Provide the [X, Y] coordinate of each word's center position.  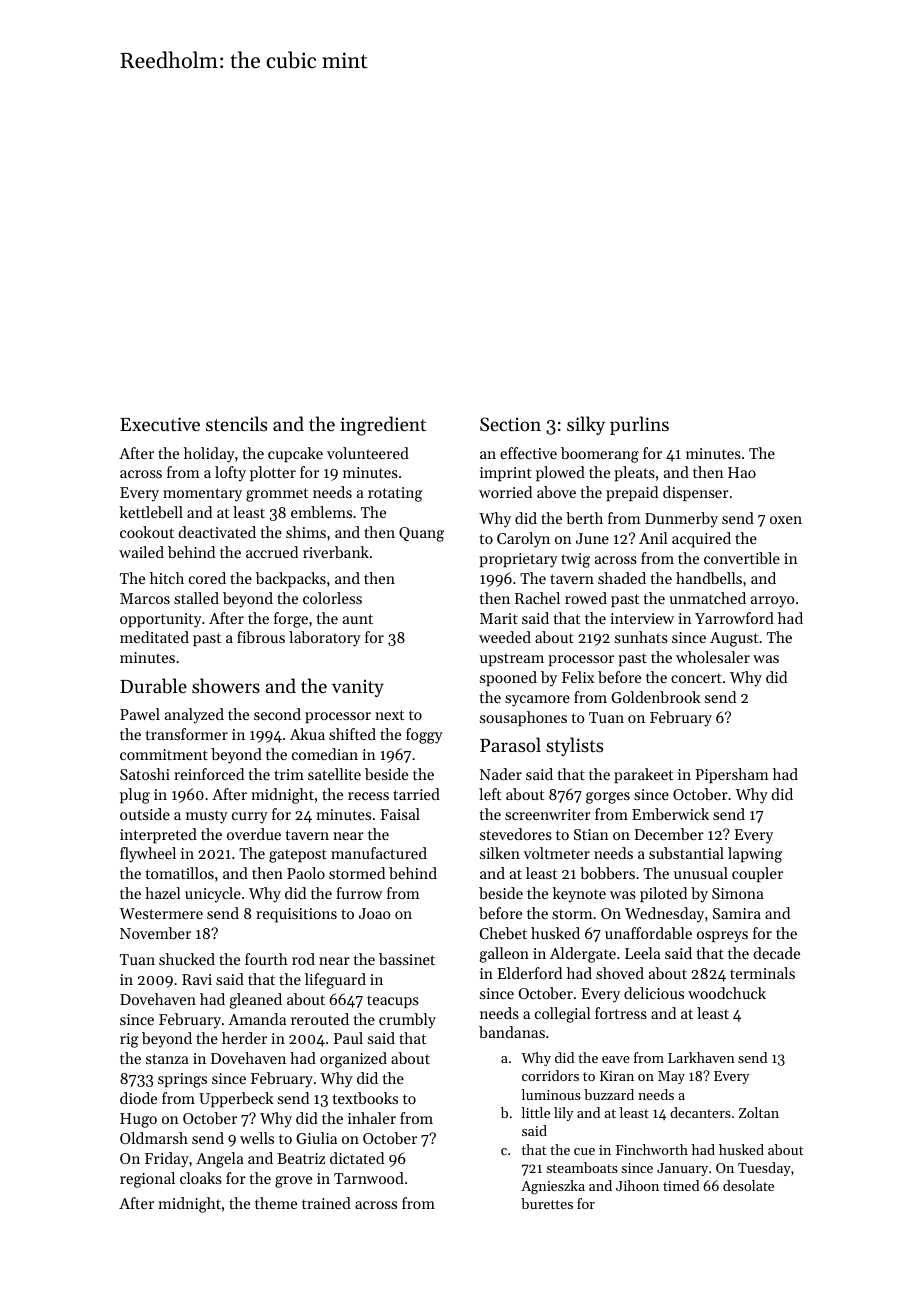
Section [510, 424]
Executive [160, 424]
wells [257, 1138]
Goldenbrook [656, 697]
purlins [639, 425]
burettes [547, 1203]
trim [289, 774]
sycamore [537, 701]
